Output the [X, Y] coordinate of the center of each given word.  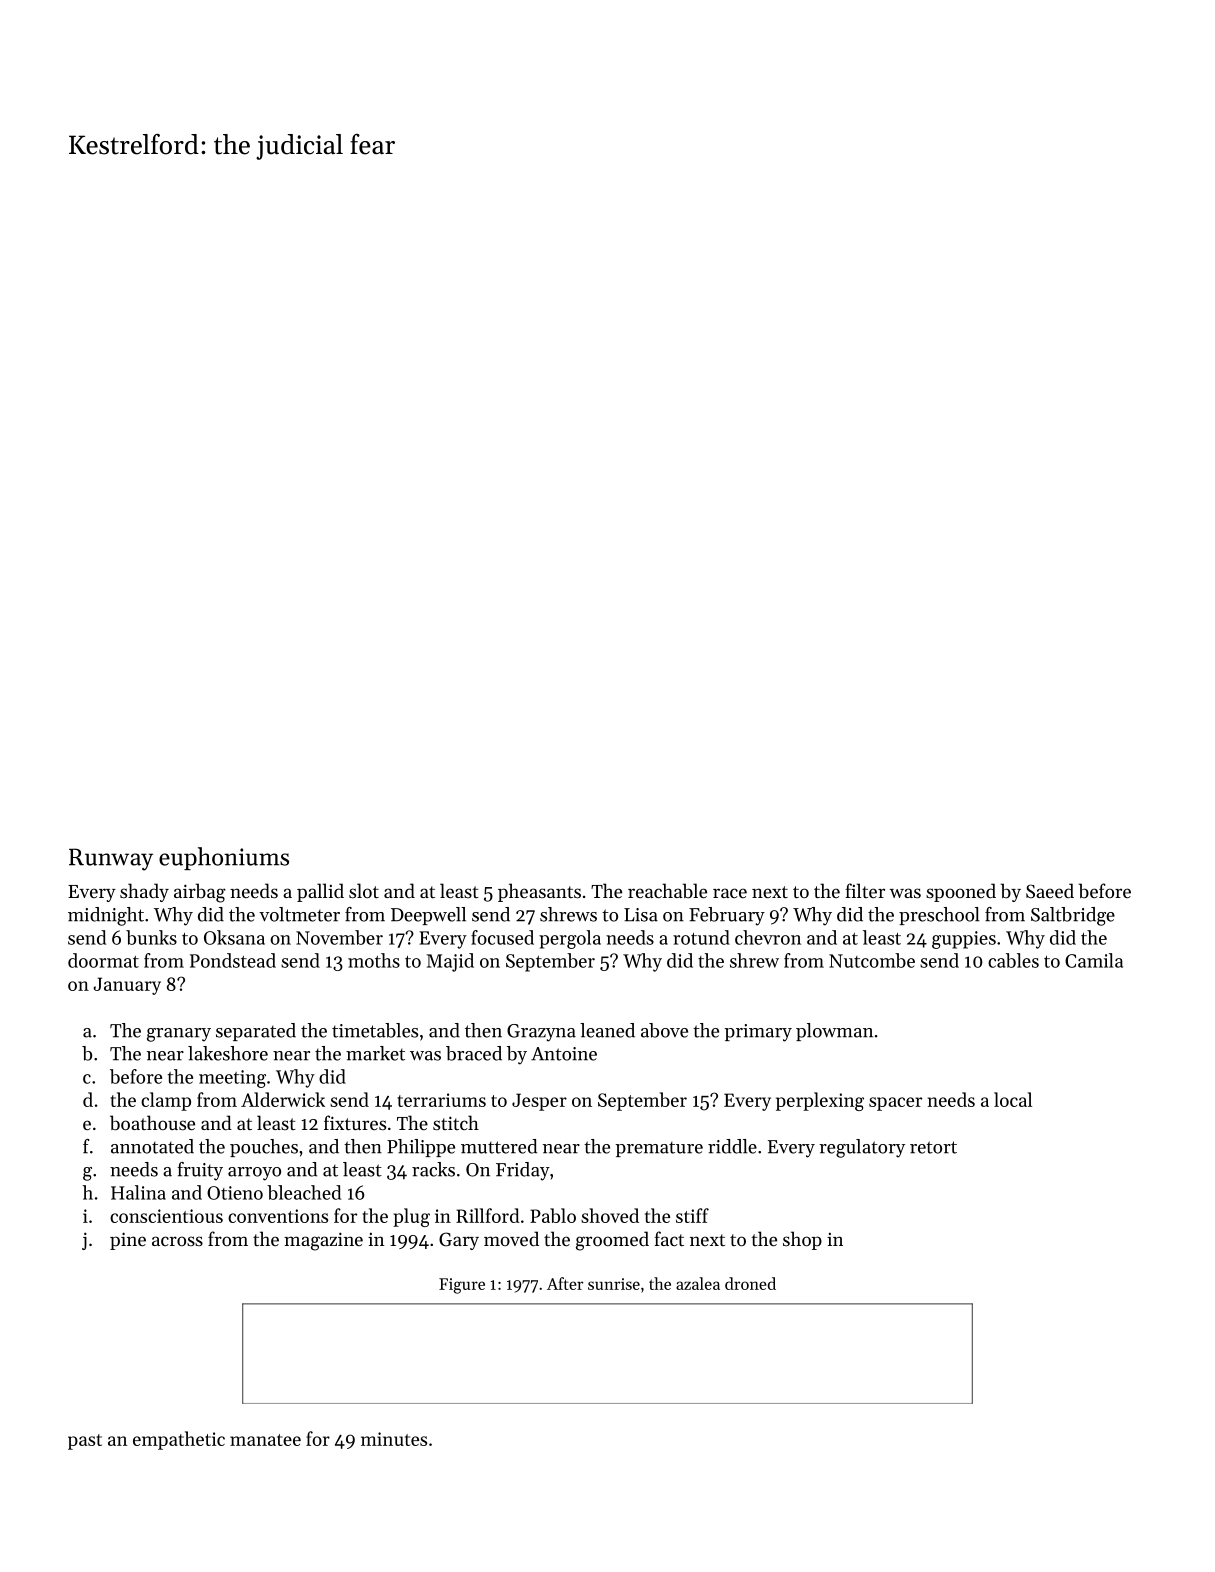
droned [750, 1283]
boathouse [152, 1123]
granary [179, 1035]
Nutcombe [872, 960]
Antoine [564, 1054]
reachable [667, 890]
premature [659, 1149]
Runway [111, 859]
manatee [265, 1440]
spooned [961, 892]
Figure [462, 1286]
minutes [394, 1439]
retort [933, 1147]
